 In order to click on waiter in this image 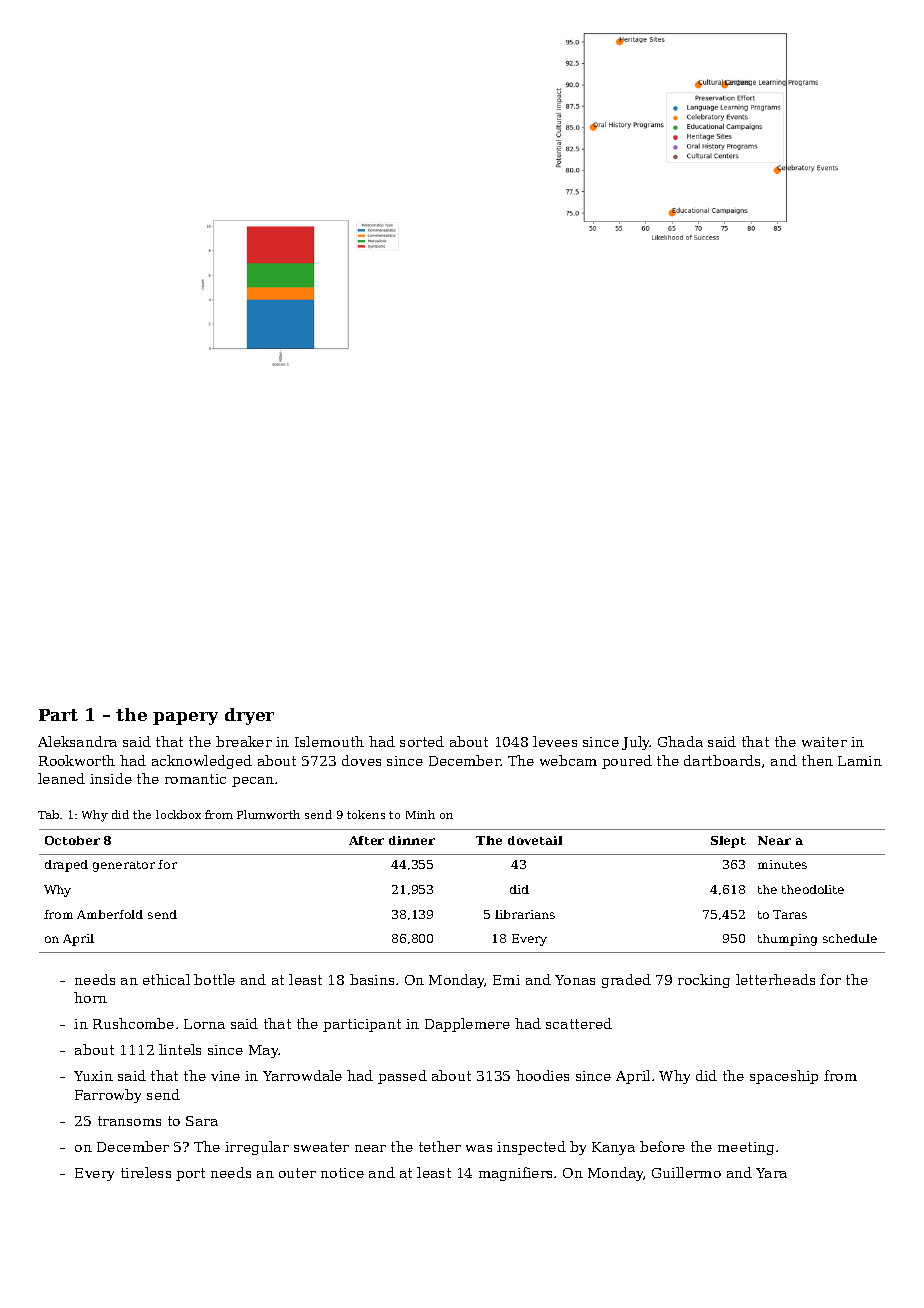, I will do `click(824, 742)`.
